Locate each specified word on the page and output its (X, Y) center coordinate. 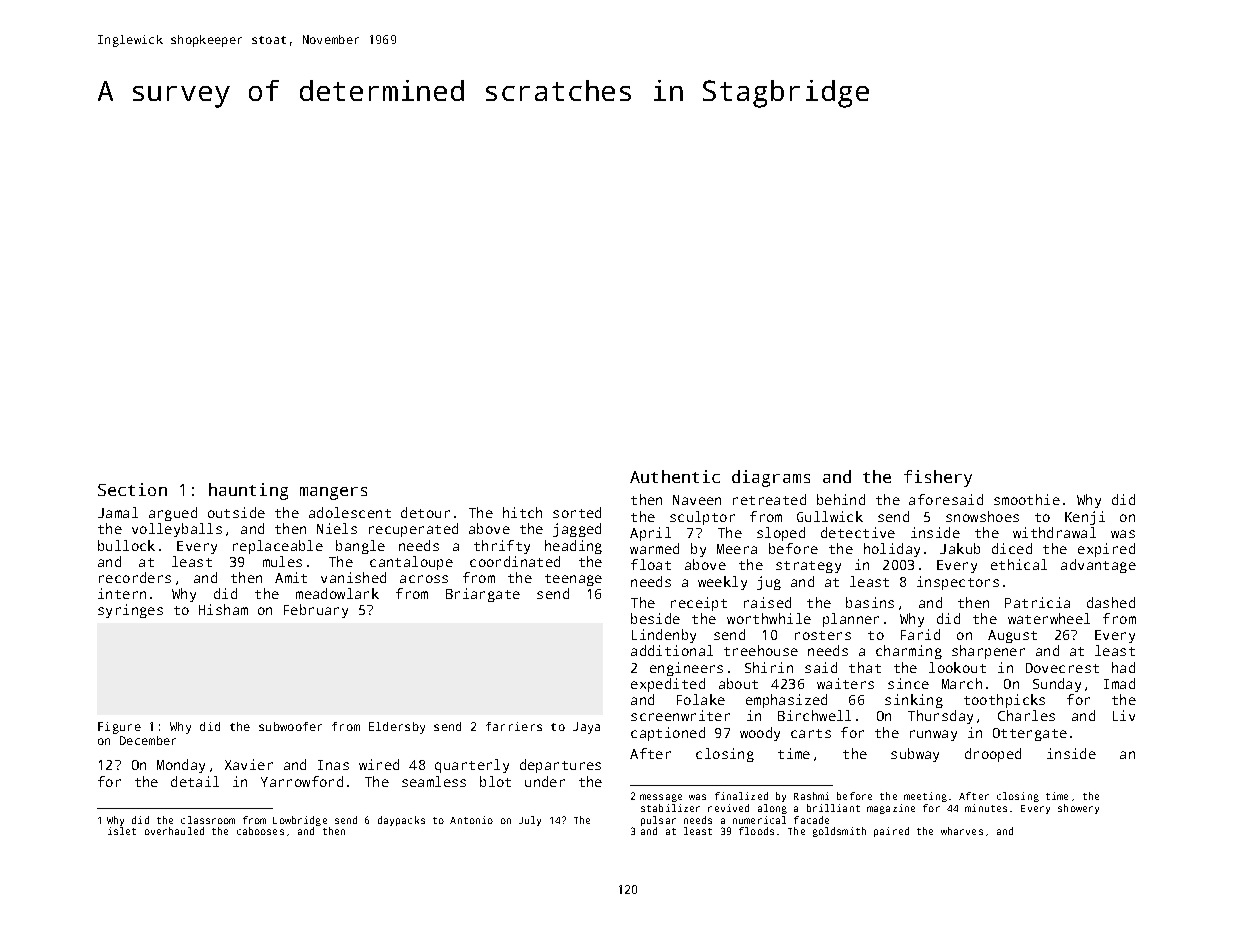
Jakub (960, 548)
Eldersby (397, 728)
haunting (248, 491)
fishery (938, 478)
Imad (1119, 683)
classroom (208, 820)
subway (915, 755)
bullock (126, 545)
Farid (920, 634)
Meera (737, 549)
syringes (130, 611)
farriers (514, 726)
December (148, 740)
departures (560, 766)
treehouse (761, 650)
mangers (333, 493)
